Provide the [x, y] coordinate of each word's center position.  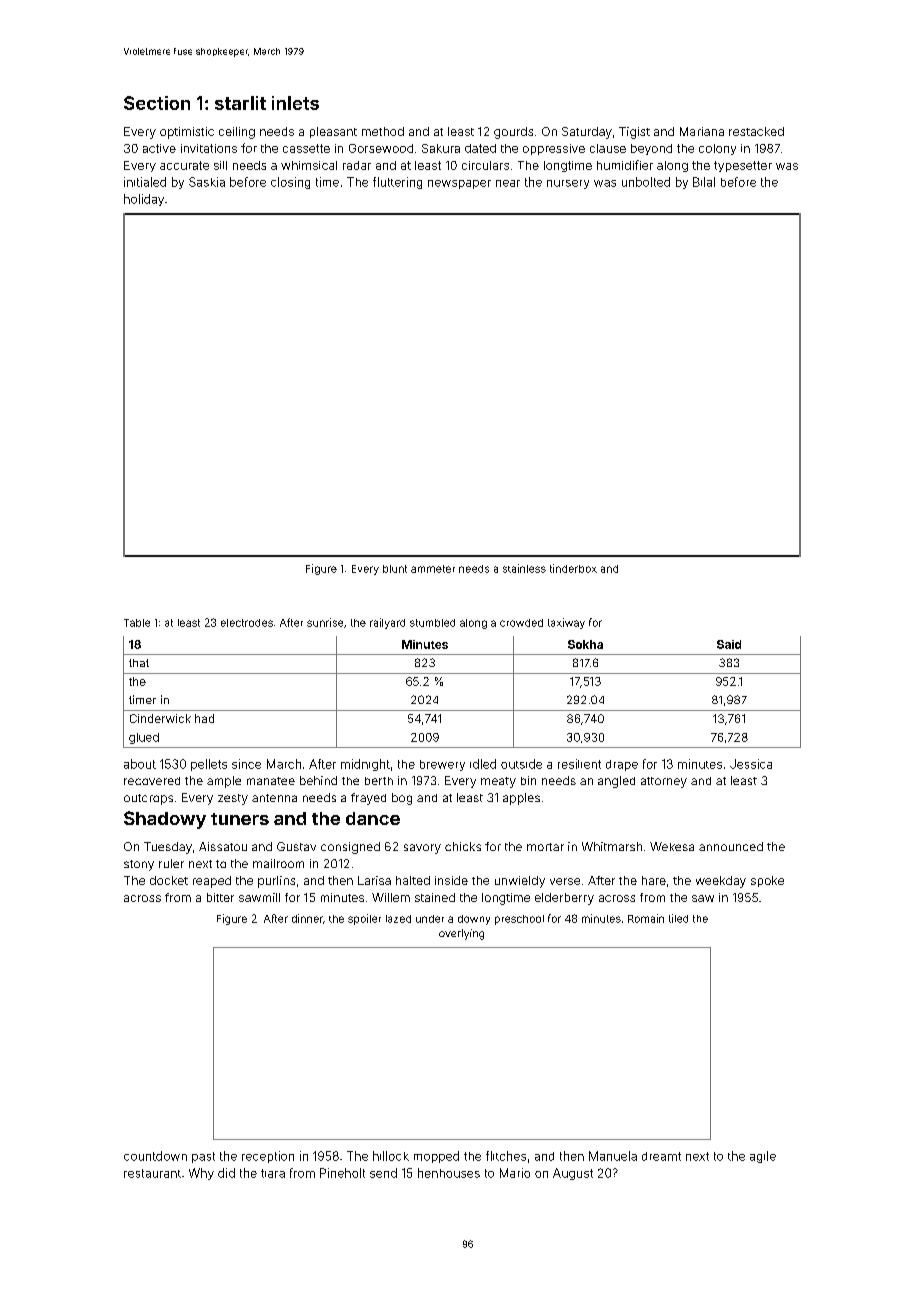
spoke [767, 881]
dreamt [661, 1156]
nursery [568, 184]
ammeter [433, 569]
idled [483, 764]
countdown [155, 1156]
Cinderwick [160, 718]
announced [731, 846]
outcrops [148, 799]
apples [521, 799]
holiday [144, 200]
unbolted [646, 182]
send [383, 1173]
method [383, 131]
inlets [295, 103]
